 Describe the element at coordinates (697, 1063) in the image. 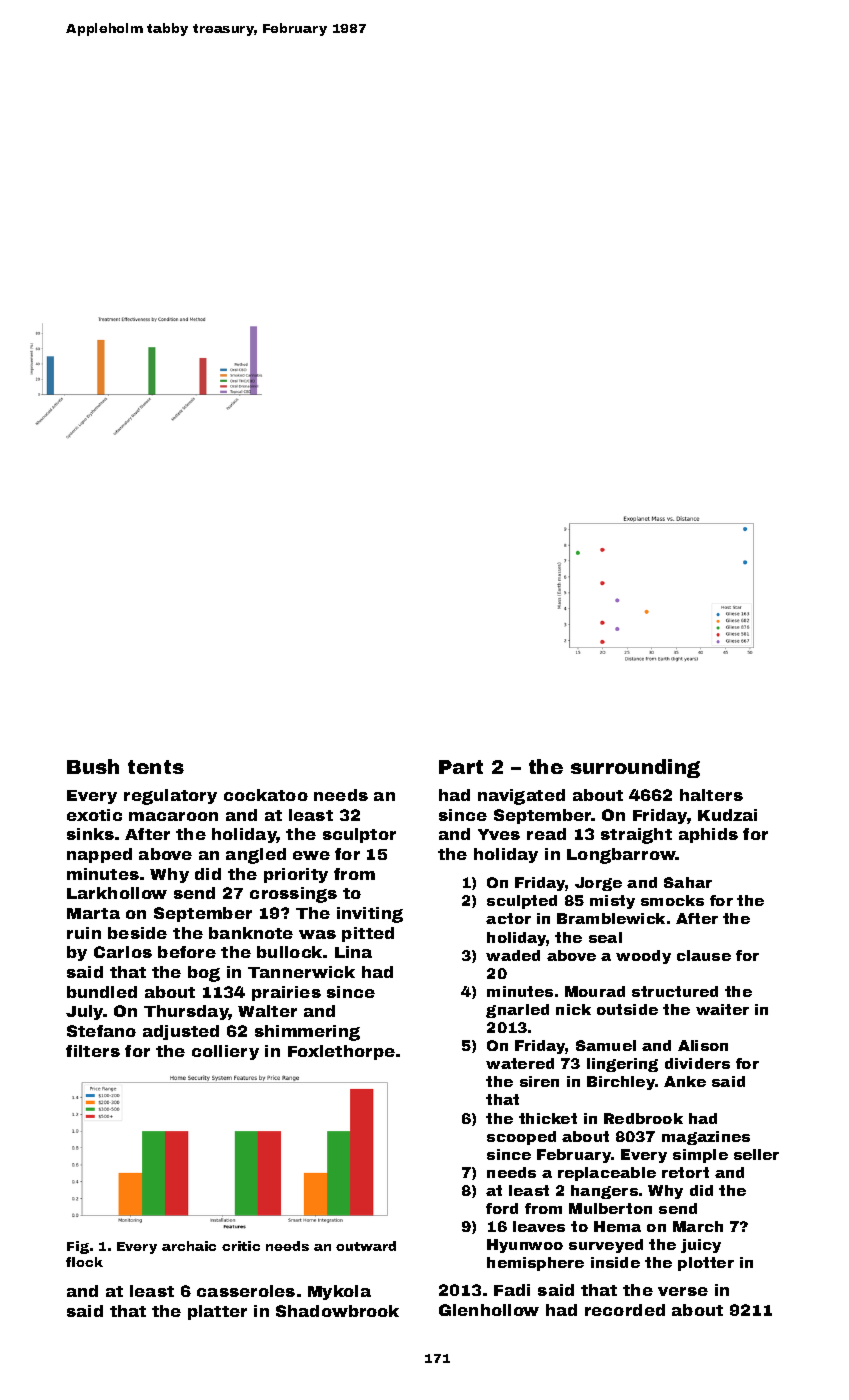

I see `dividers` at that location.
